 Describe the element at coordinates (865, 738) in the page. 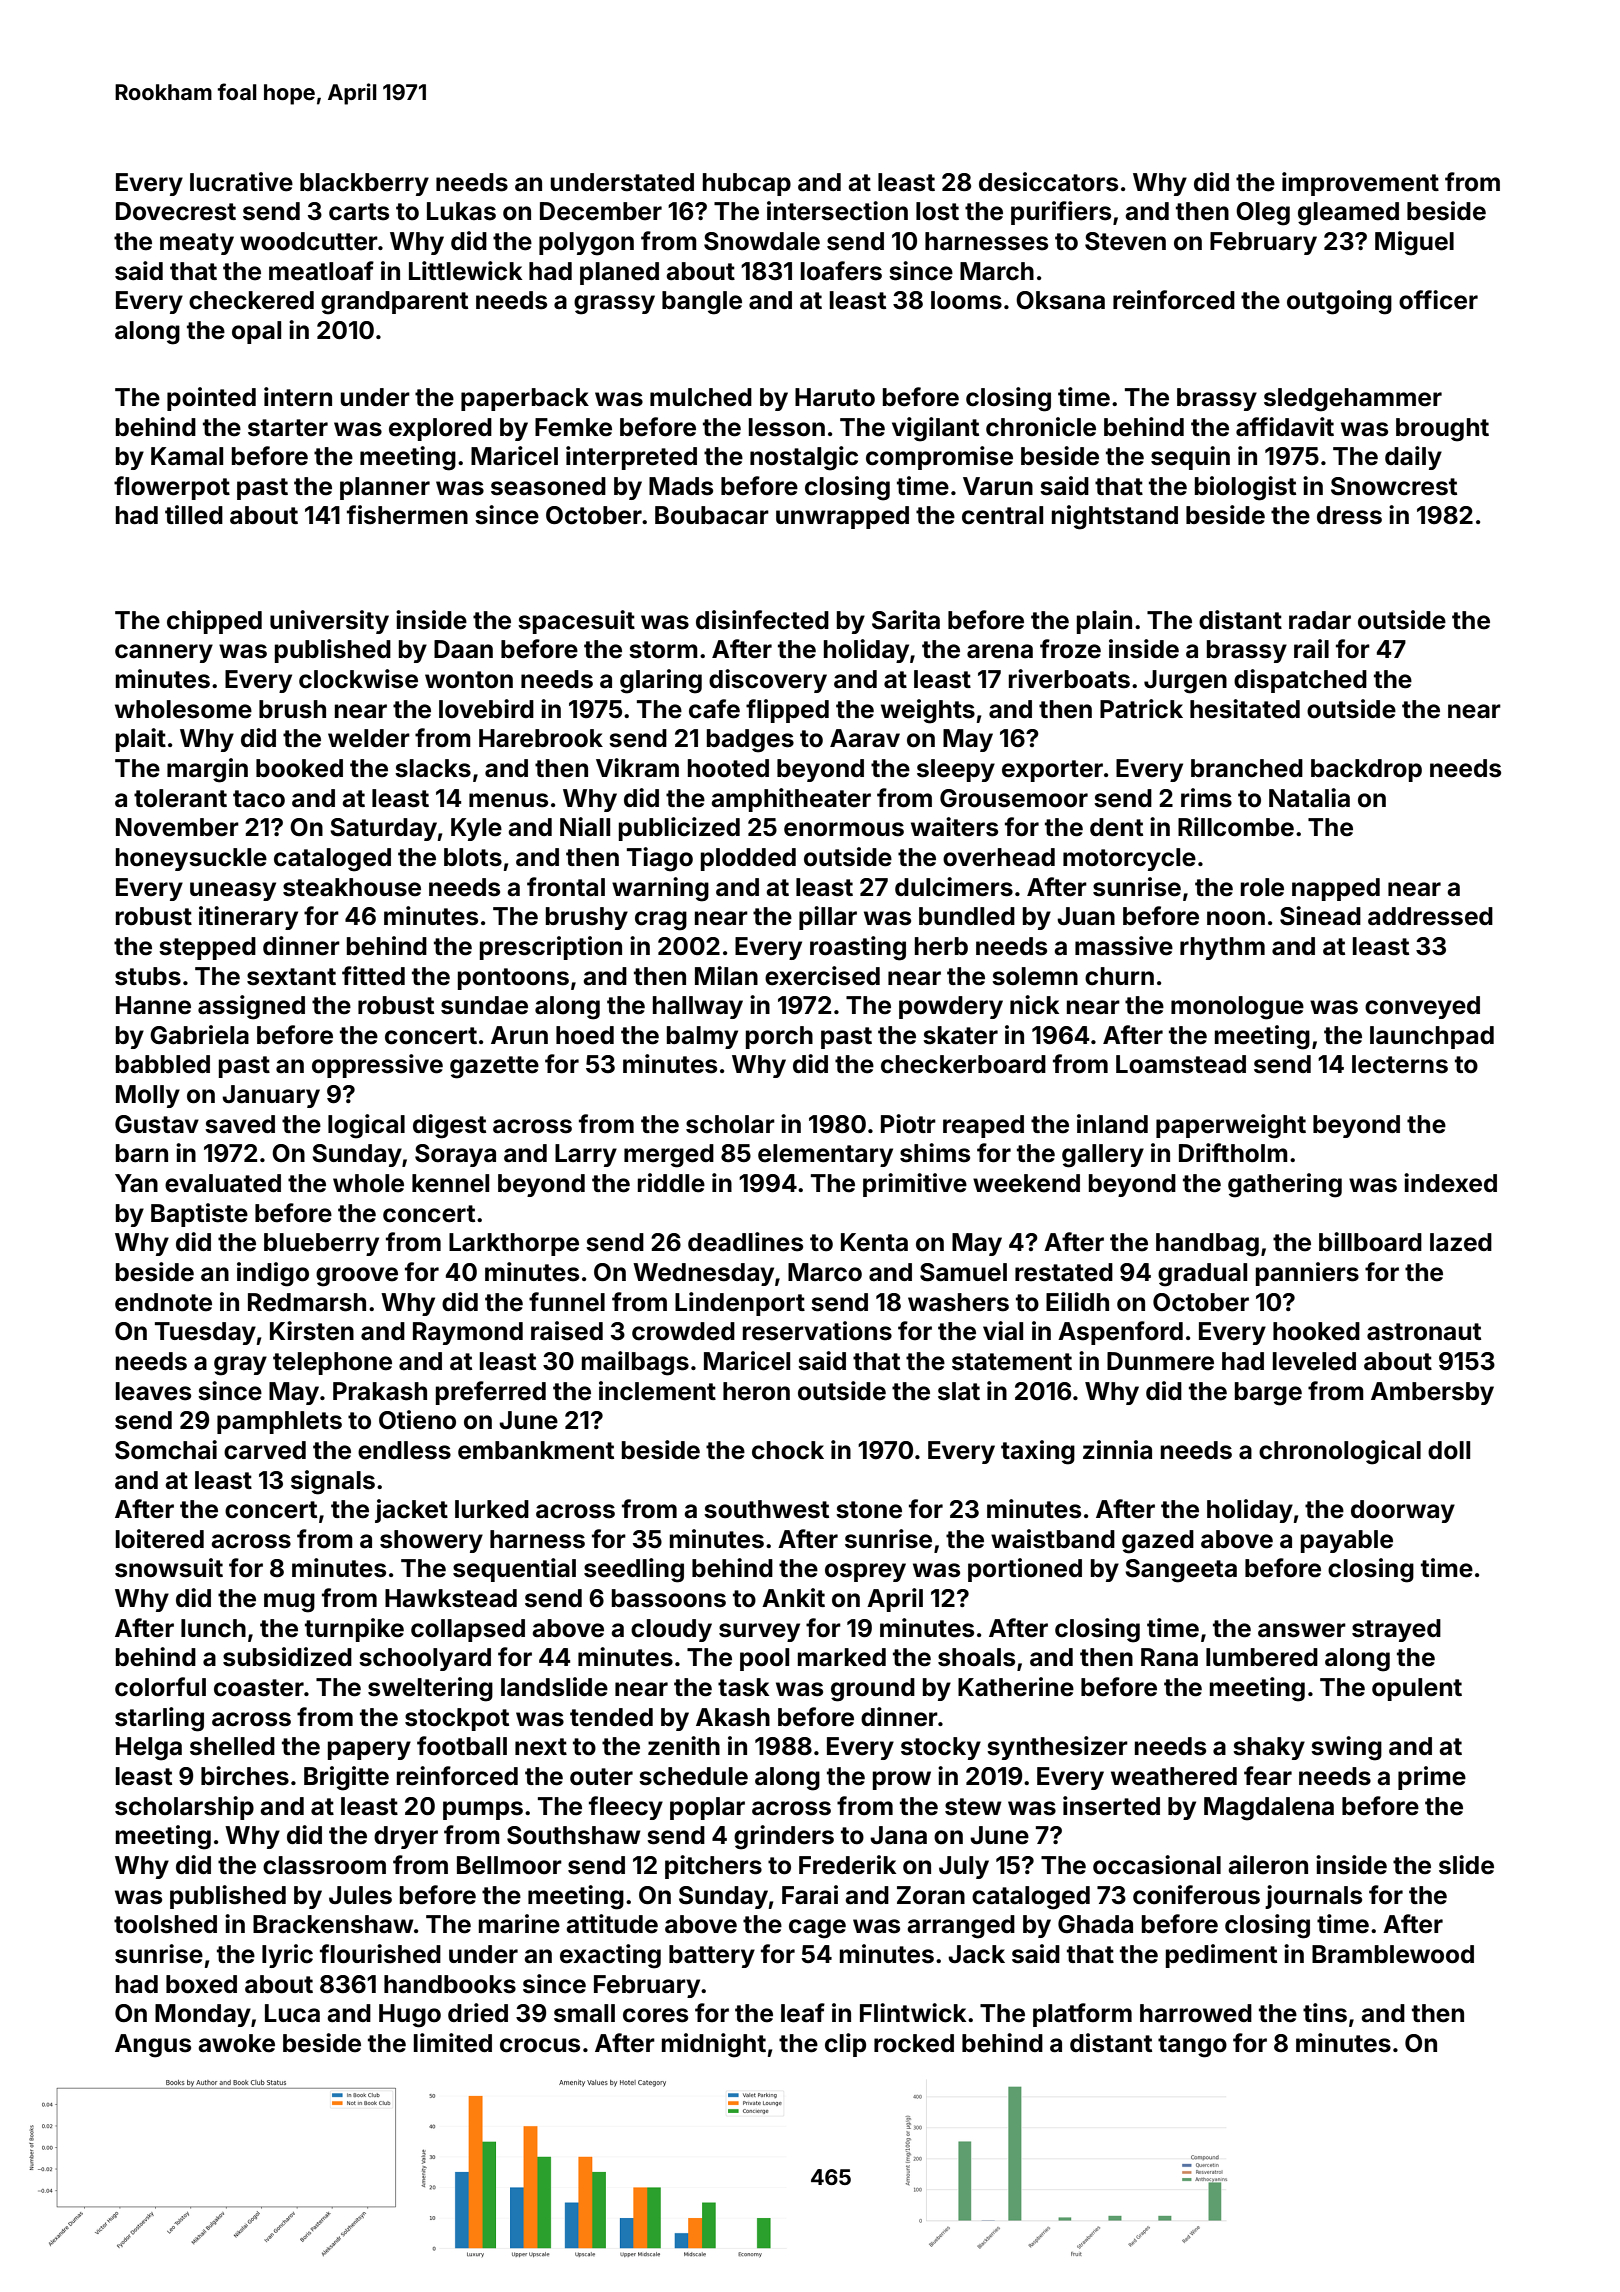

I see `Aarav` at that location.
